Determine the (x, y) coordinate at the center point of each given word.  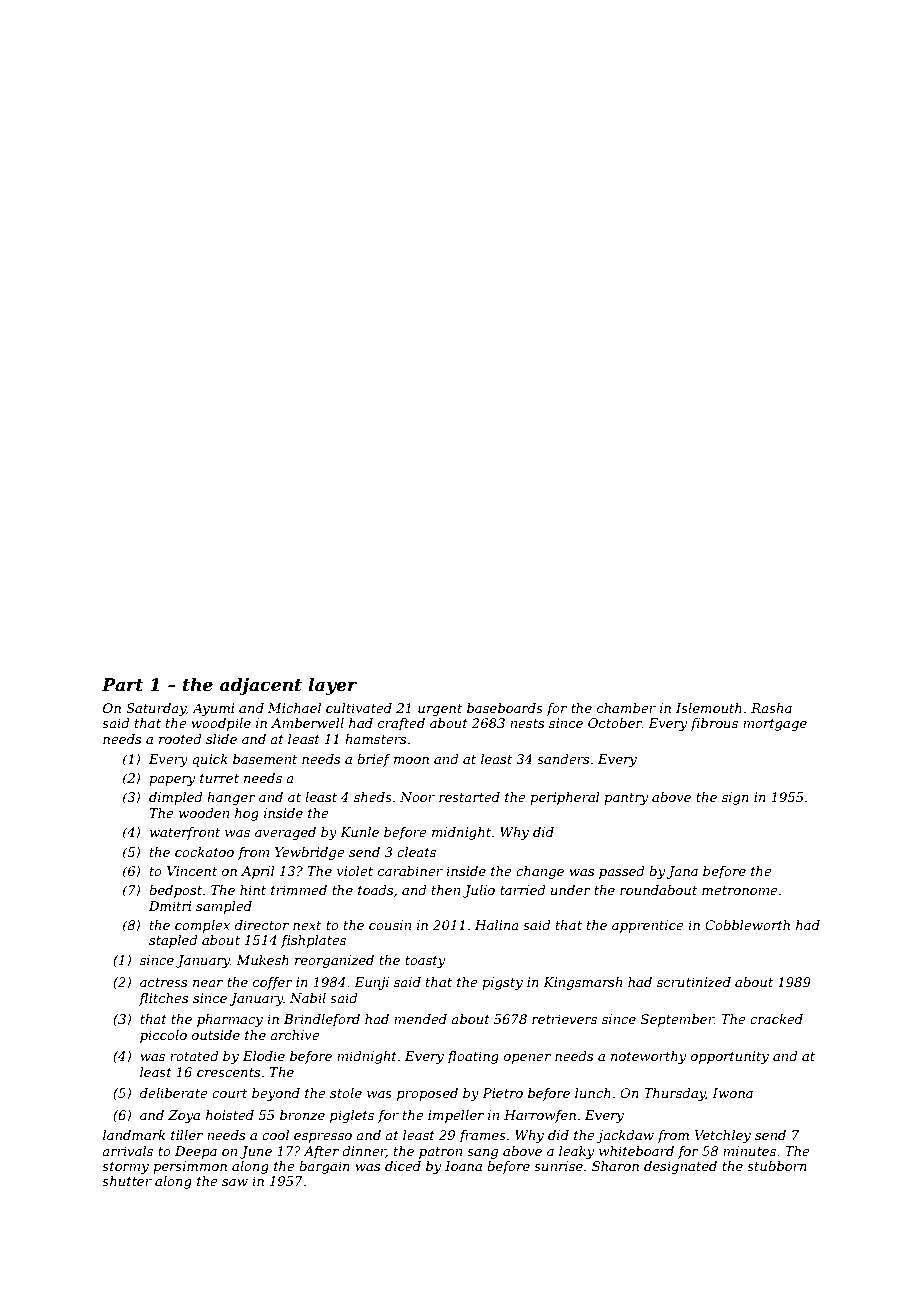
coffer (273, 983)
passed (621, 872)
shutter (127, 1181)
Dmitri (170, 906)
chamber (626, 708)
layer (332, 686)
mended (420, 1019)
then (446, 890)
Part (122, 685)
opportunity (730, 1057)
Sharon (615, 1166)
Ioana (463, 1166)
